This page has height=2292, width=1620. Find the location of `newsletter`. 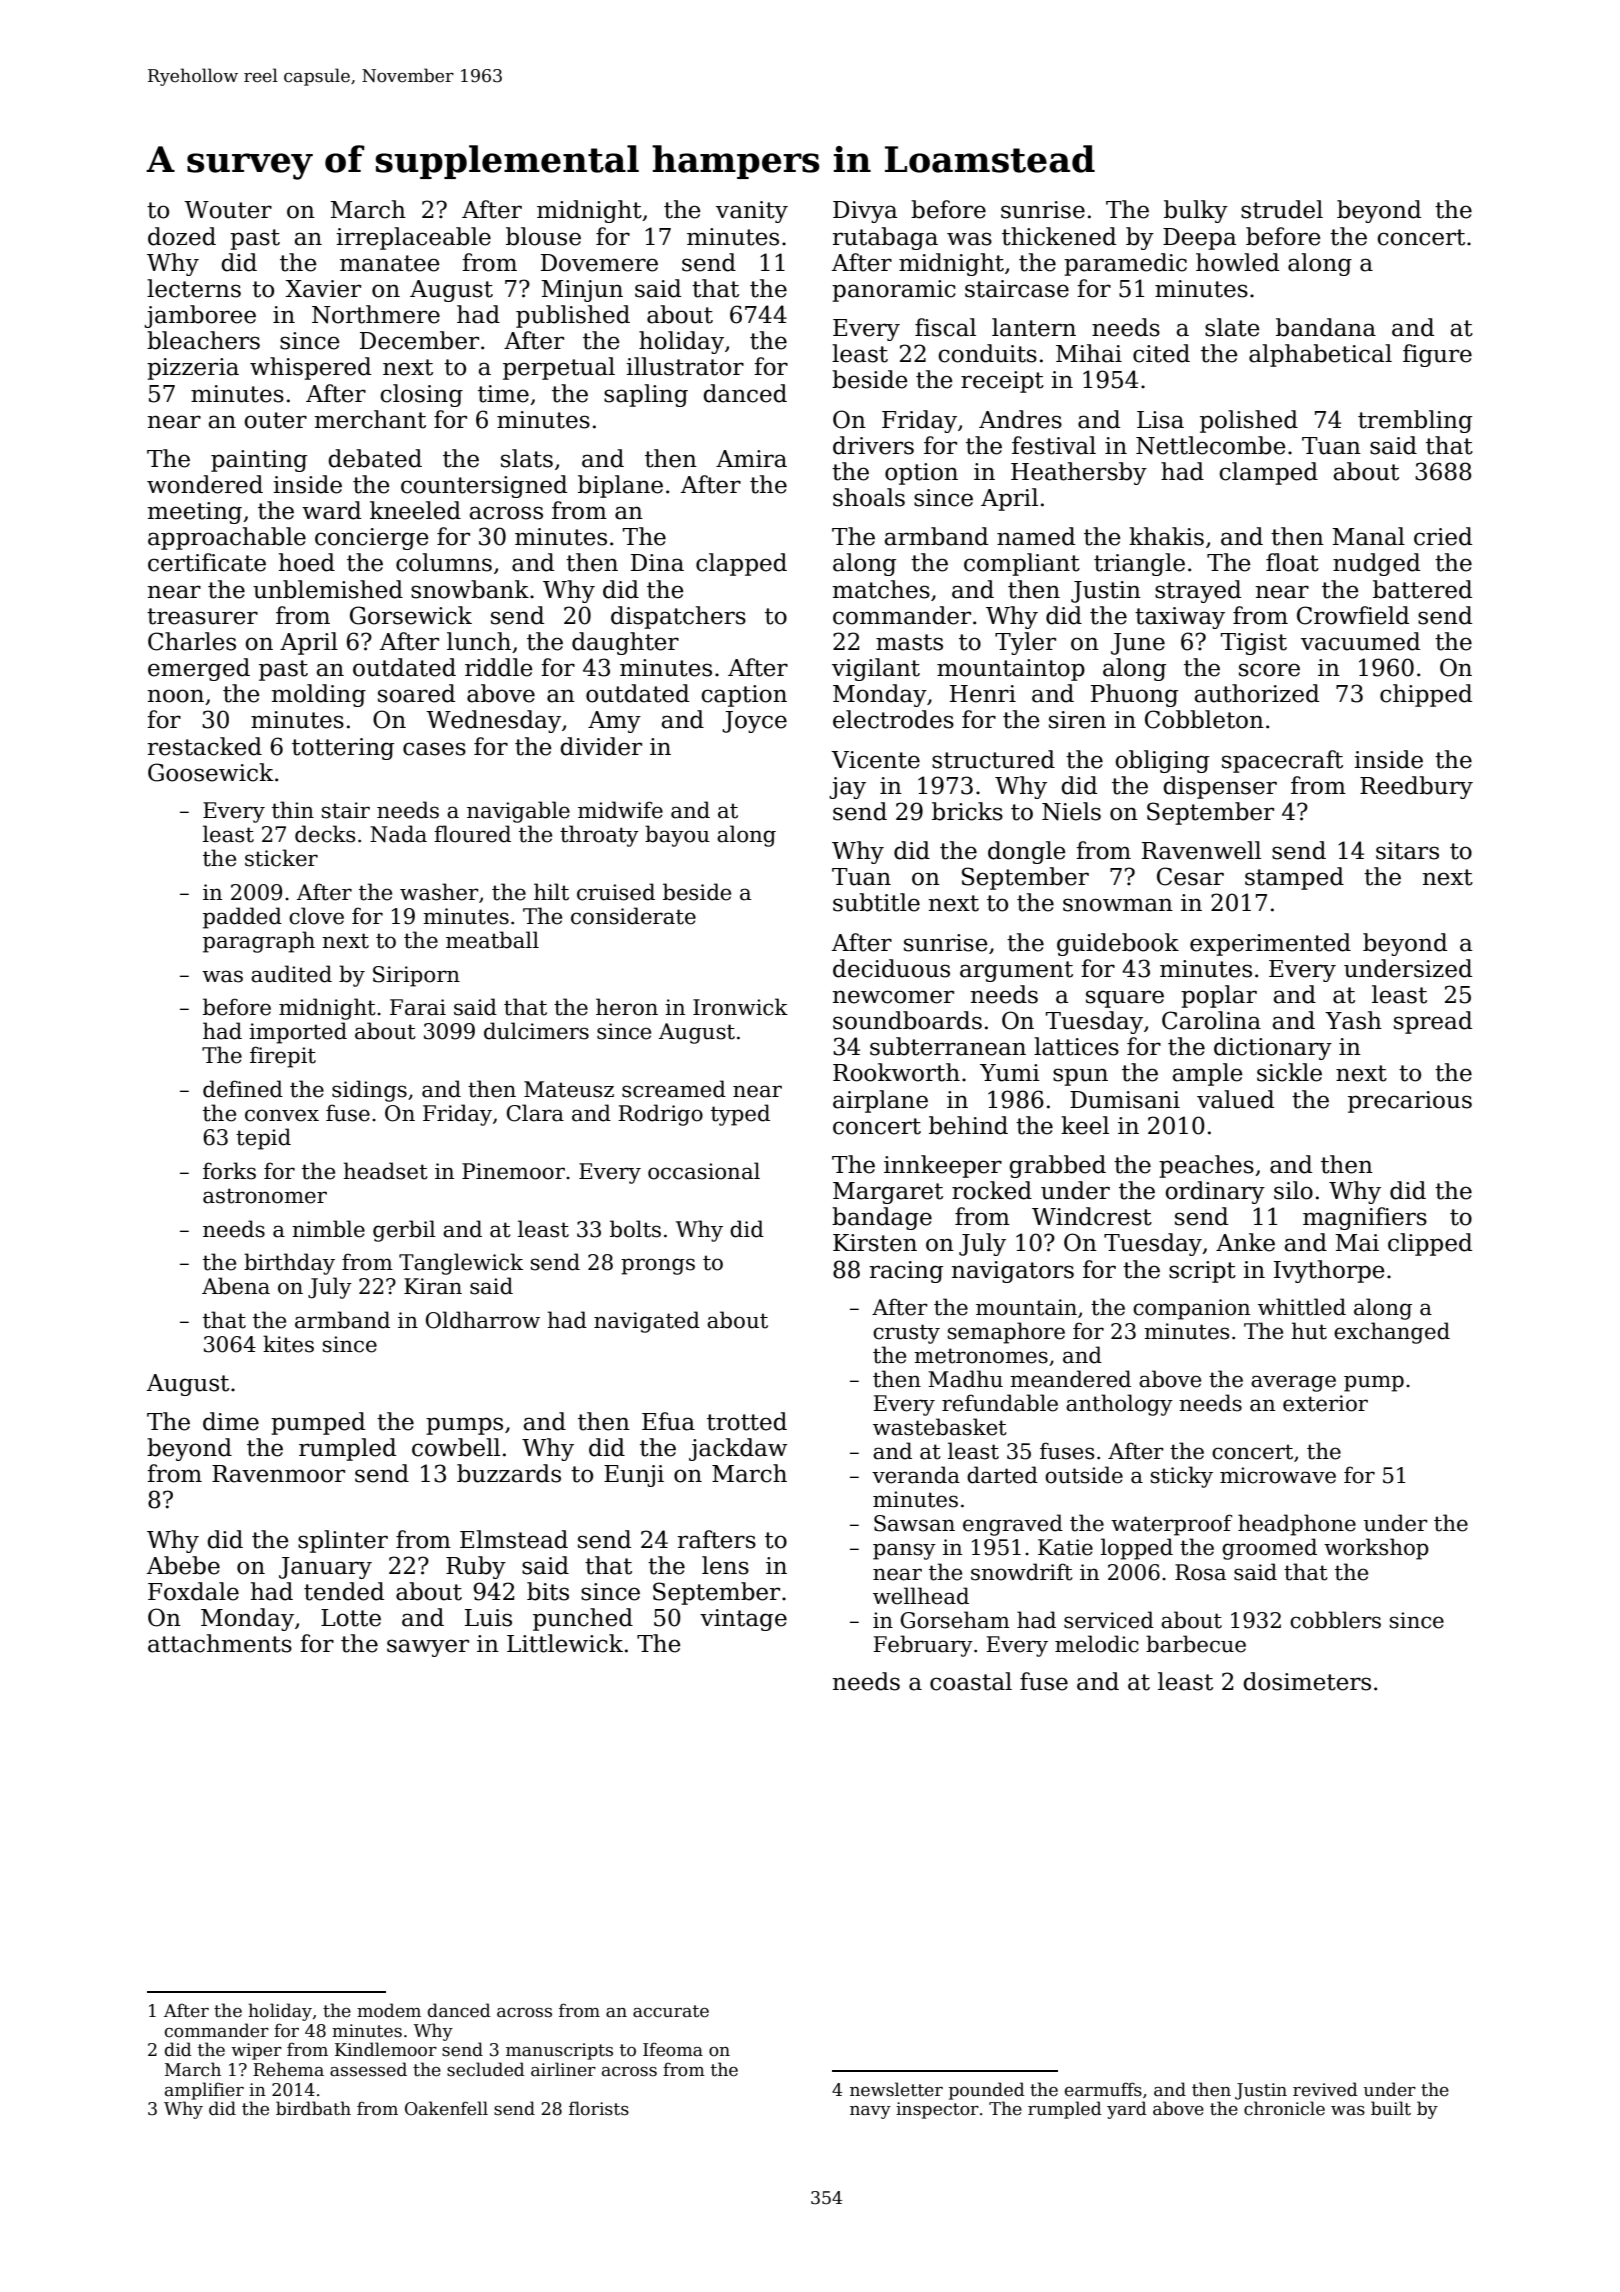

newsletter is located at coordinates (896, 2089).
